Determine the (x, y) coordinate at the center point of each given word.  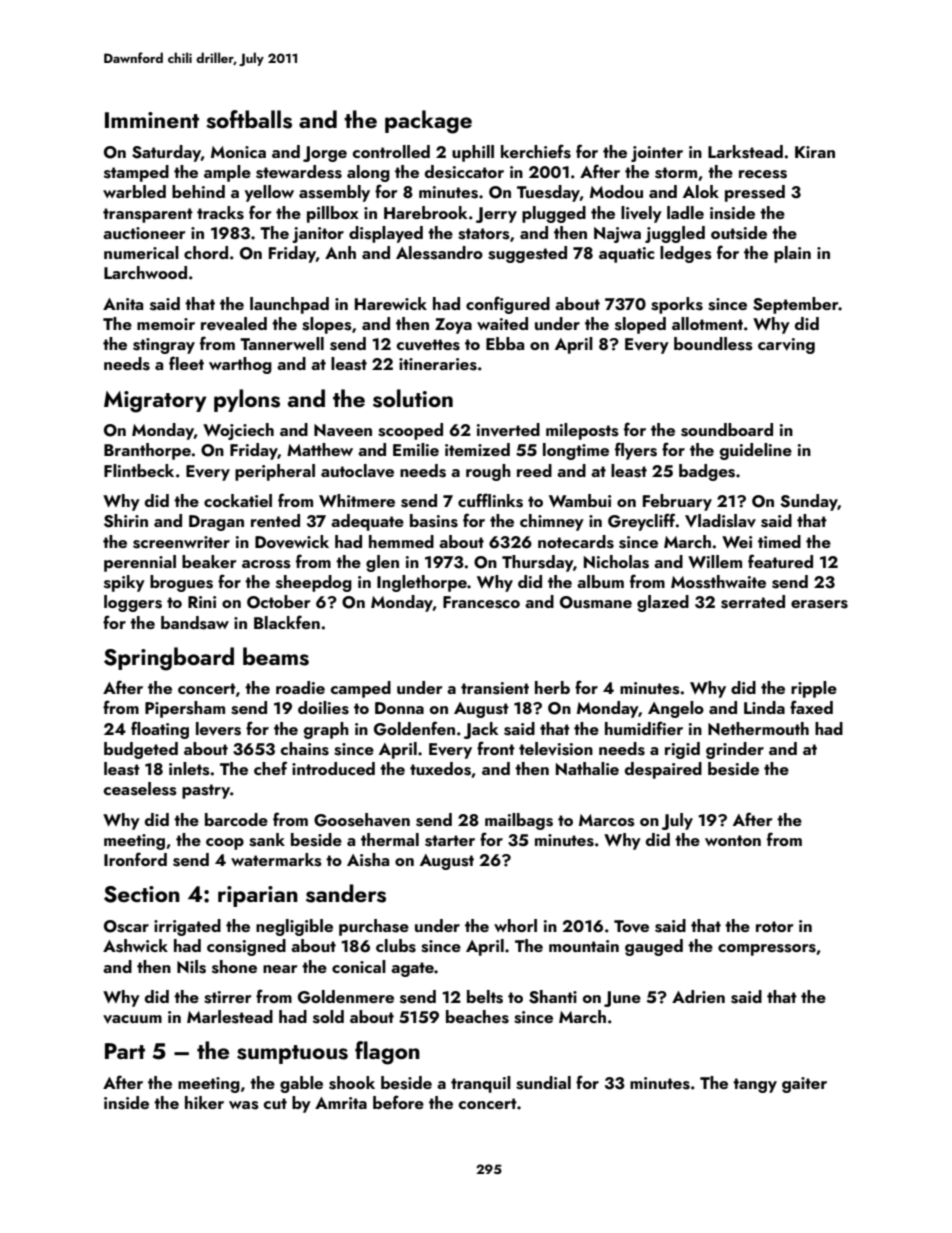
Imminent (152, 120)
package (428, 122)
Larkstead (745, 152)
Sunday (809, 502)
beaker (209, 561)
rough (488, 472)
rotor (775, 926)
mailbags (519, 821)
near (280, 969)
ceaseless (140, 789)
